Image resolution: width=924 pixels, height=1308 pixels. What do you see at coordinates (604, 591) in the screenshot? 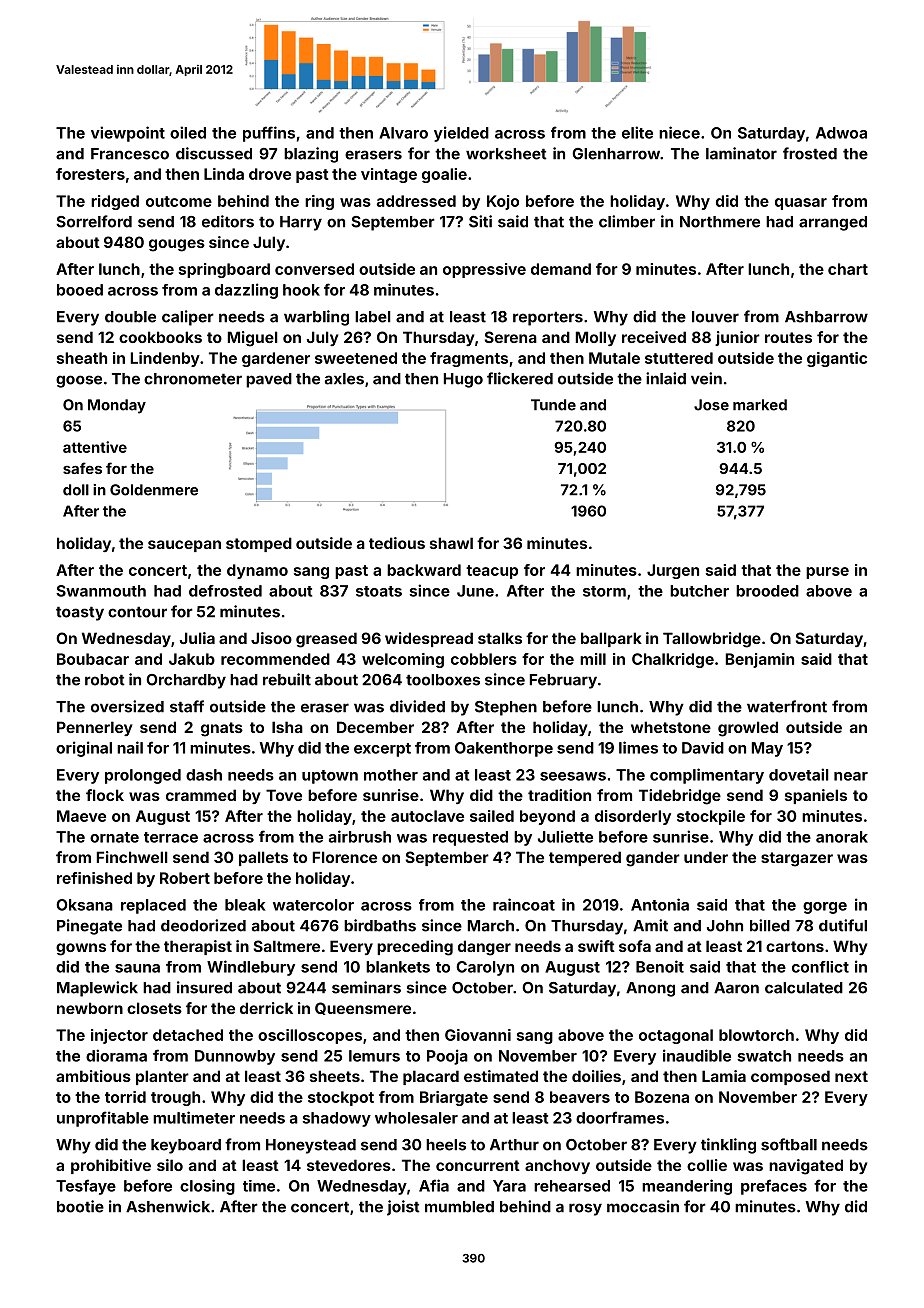
I see `storm` at bounding box center [604, 591].
